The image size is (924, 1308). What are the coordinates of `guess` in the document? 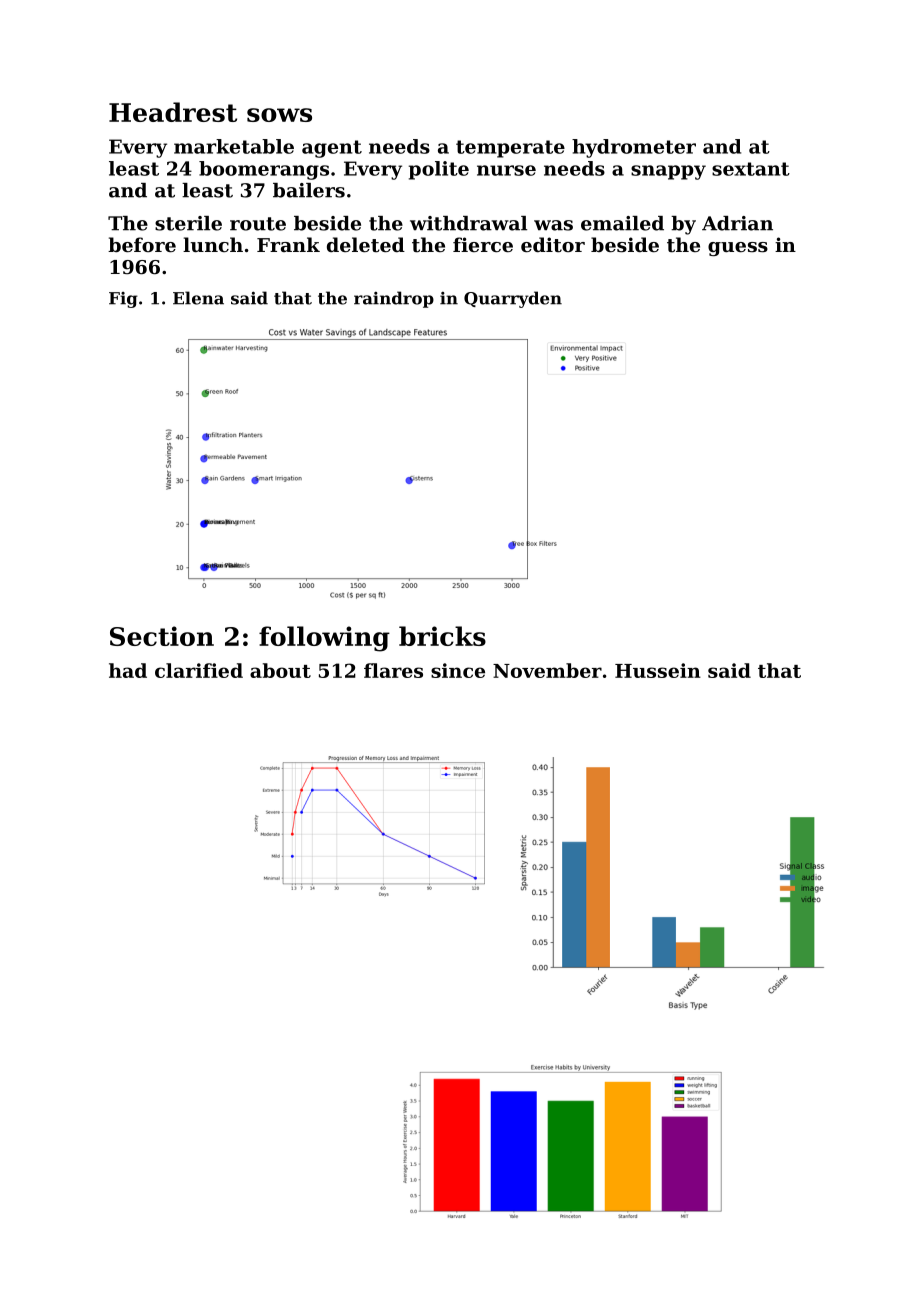 It's located at (738, 249).
